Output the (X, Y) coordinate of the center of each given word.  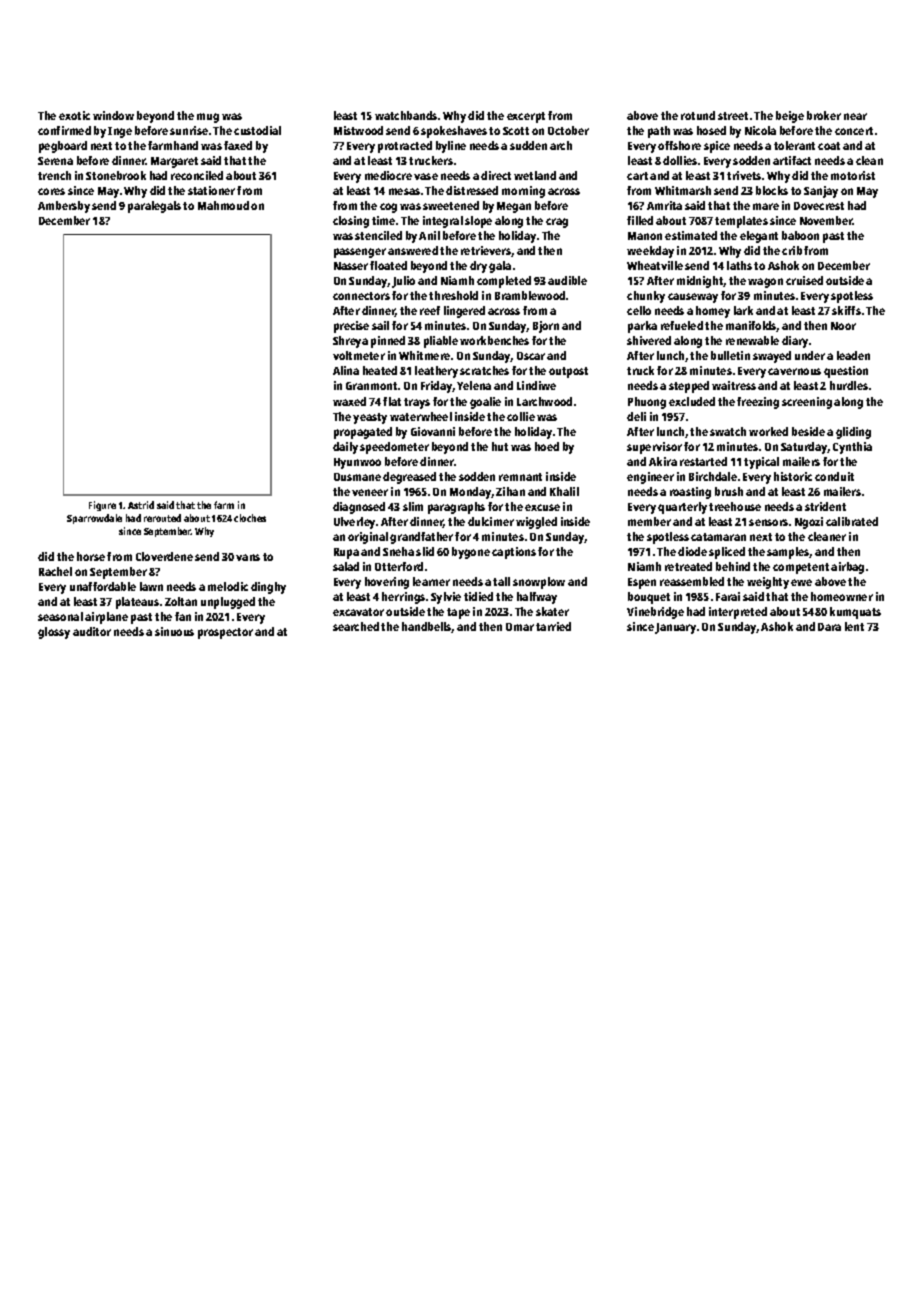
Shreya (350, 342)
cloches (250, 518)
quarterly (682, 508)
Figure (102, 506)
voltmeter (359, 355)
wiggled (536, 523)
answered (413, 250)
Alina (346, 370)
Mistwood (358, 130)
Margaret (174, 162)
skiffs (846, 310)
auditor (92, 631)
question (846, 372)
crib (792, 250)
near (855, 116)
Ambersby (64, 207)
